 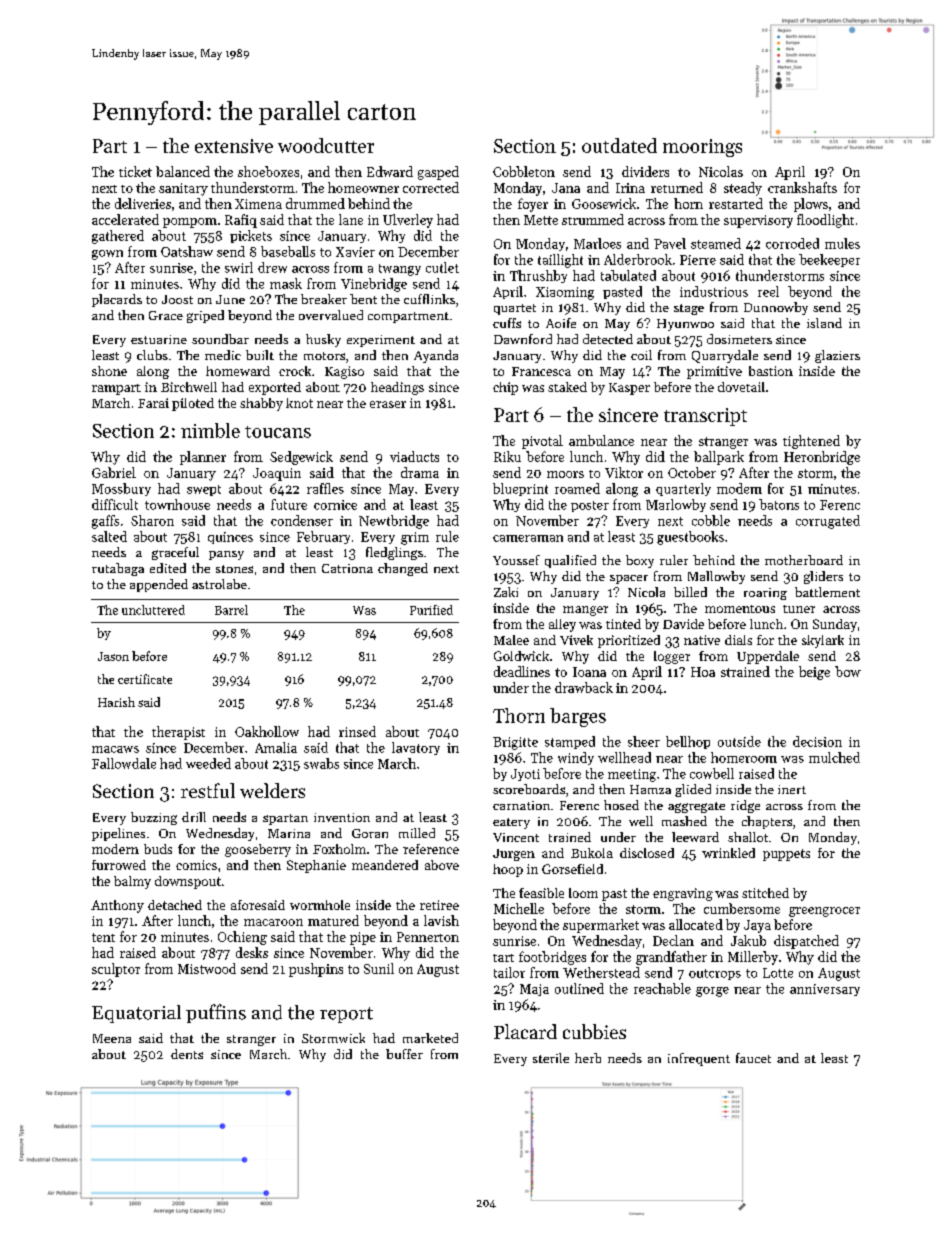 I want to click on gasped, so click(x=438, y=173).
